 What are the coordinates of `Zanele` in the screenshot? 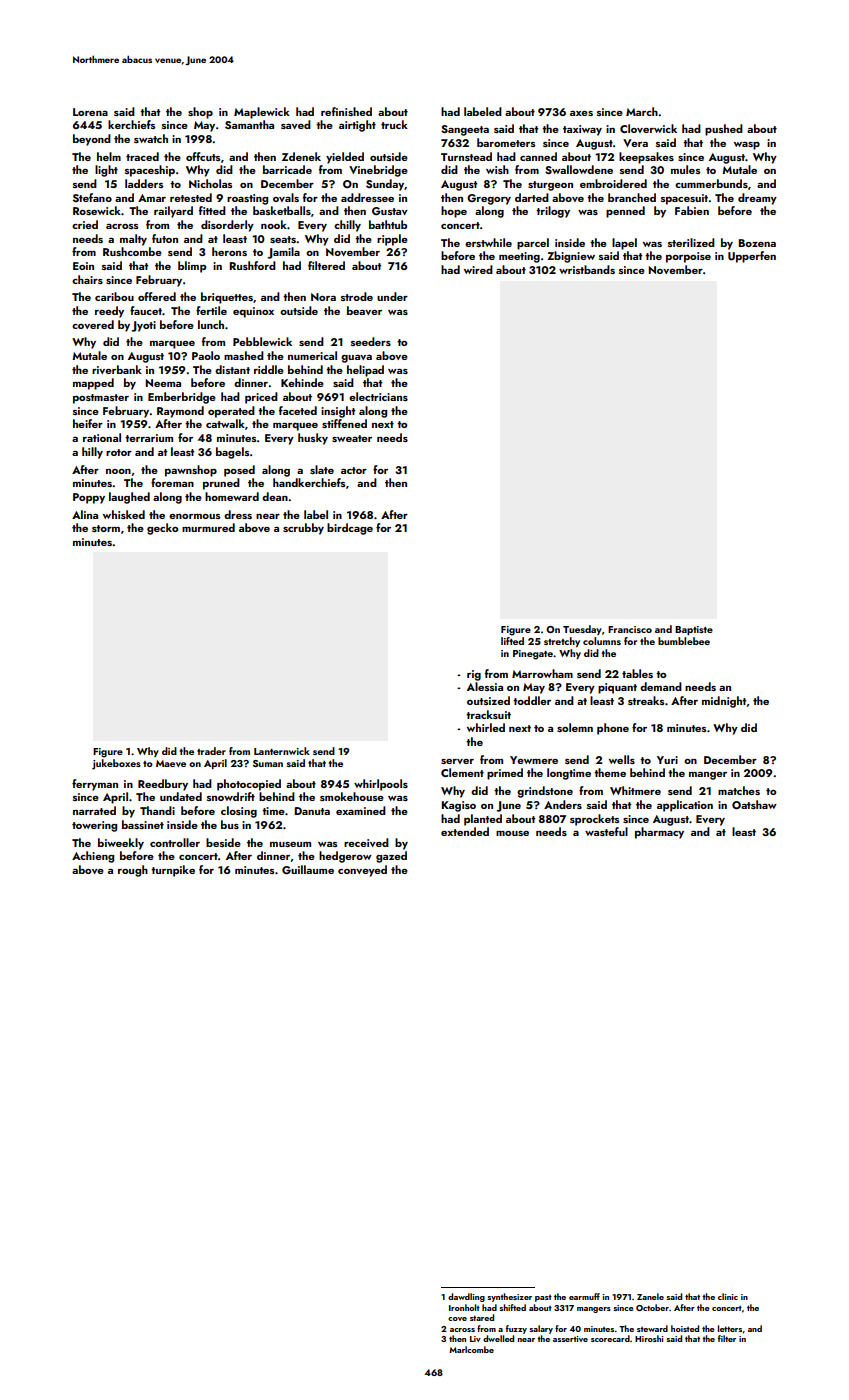 It's located at (650, 1296).
